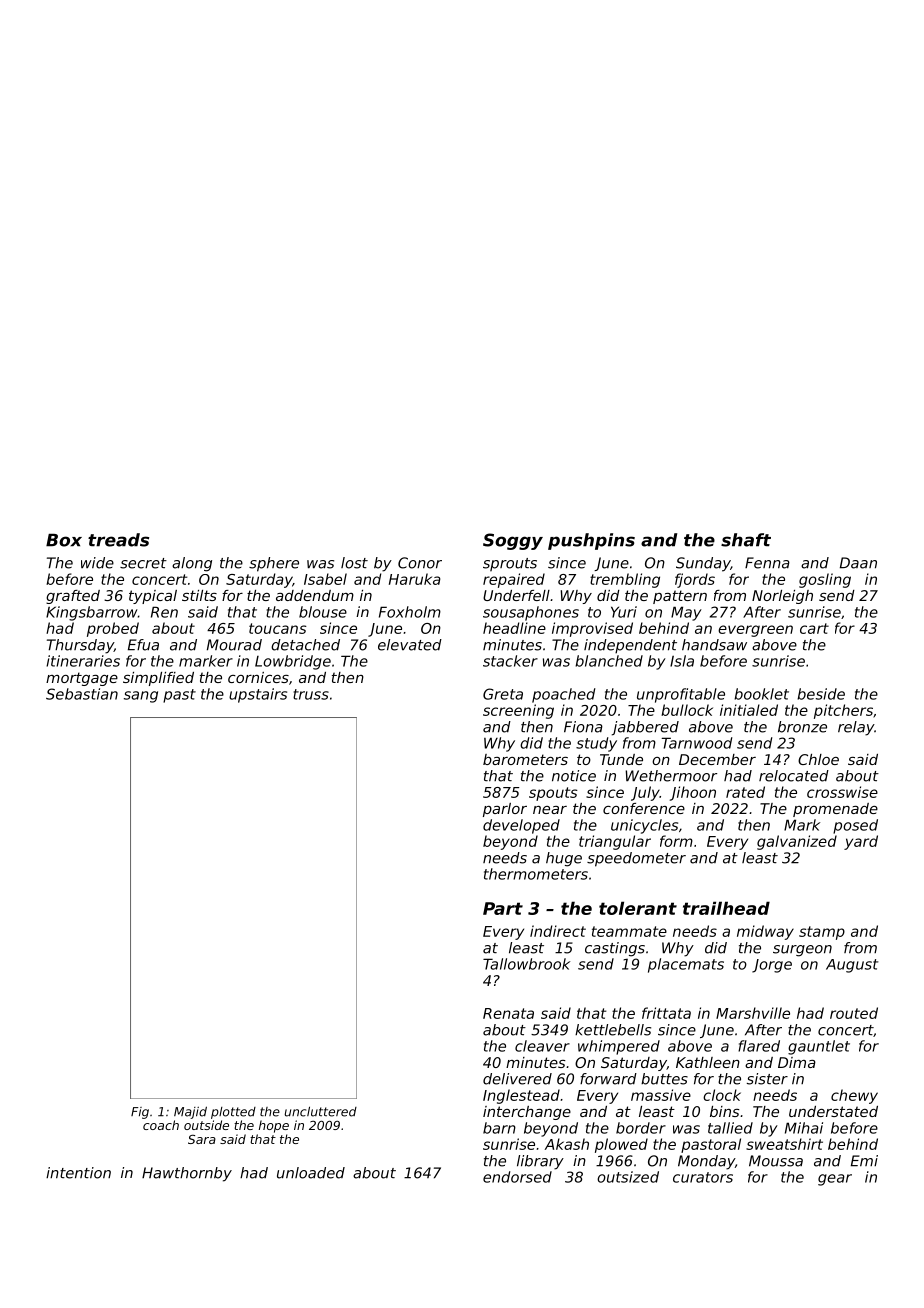 This document has width=924, height=1308. I want to click on delivered, so click(517, 1079).
